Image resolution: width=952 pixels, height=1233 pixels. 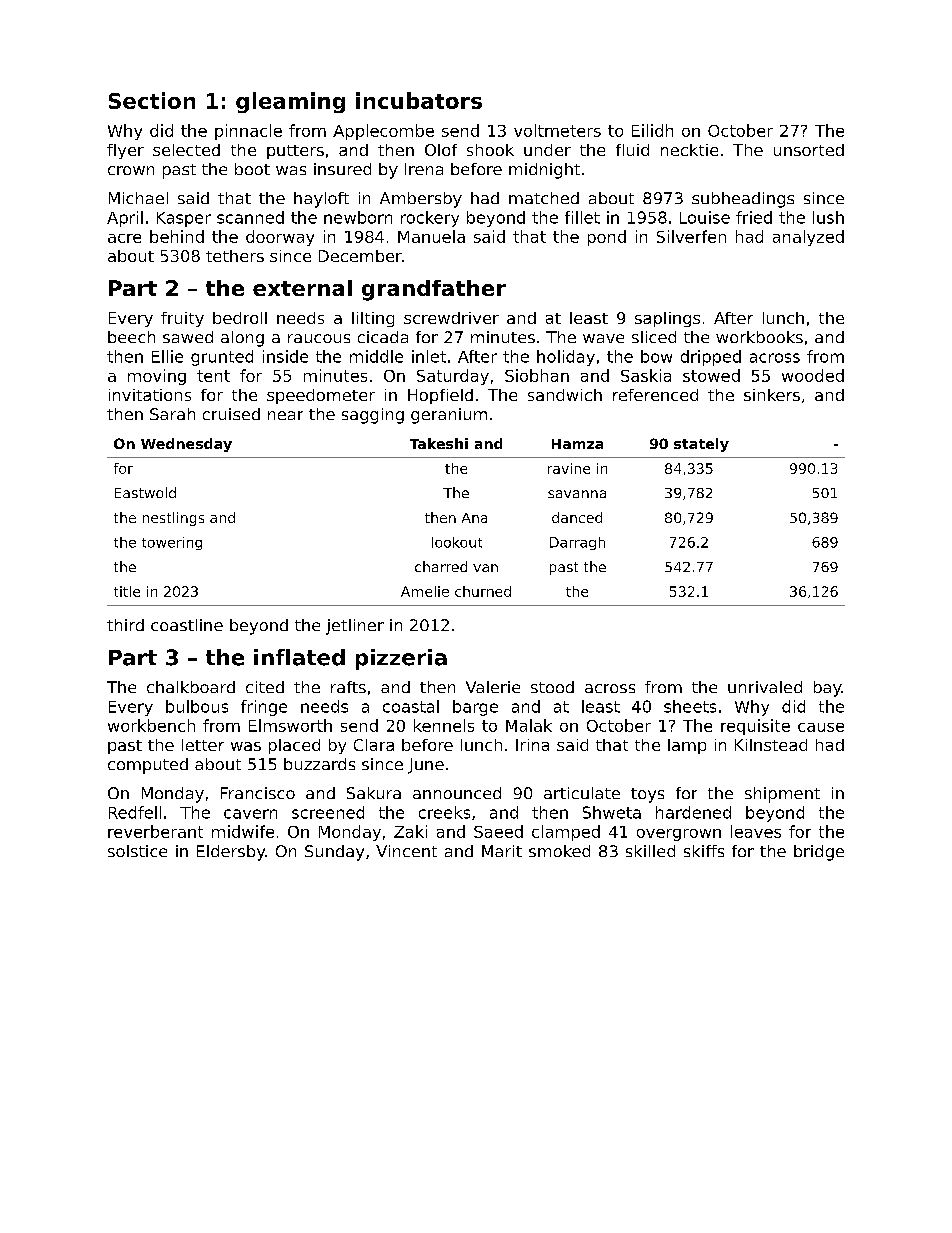 I want to click on Section, so click(x=152, y=100).
